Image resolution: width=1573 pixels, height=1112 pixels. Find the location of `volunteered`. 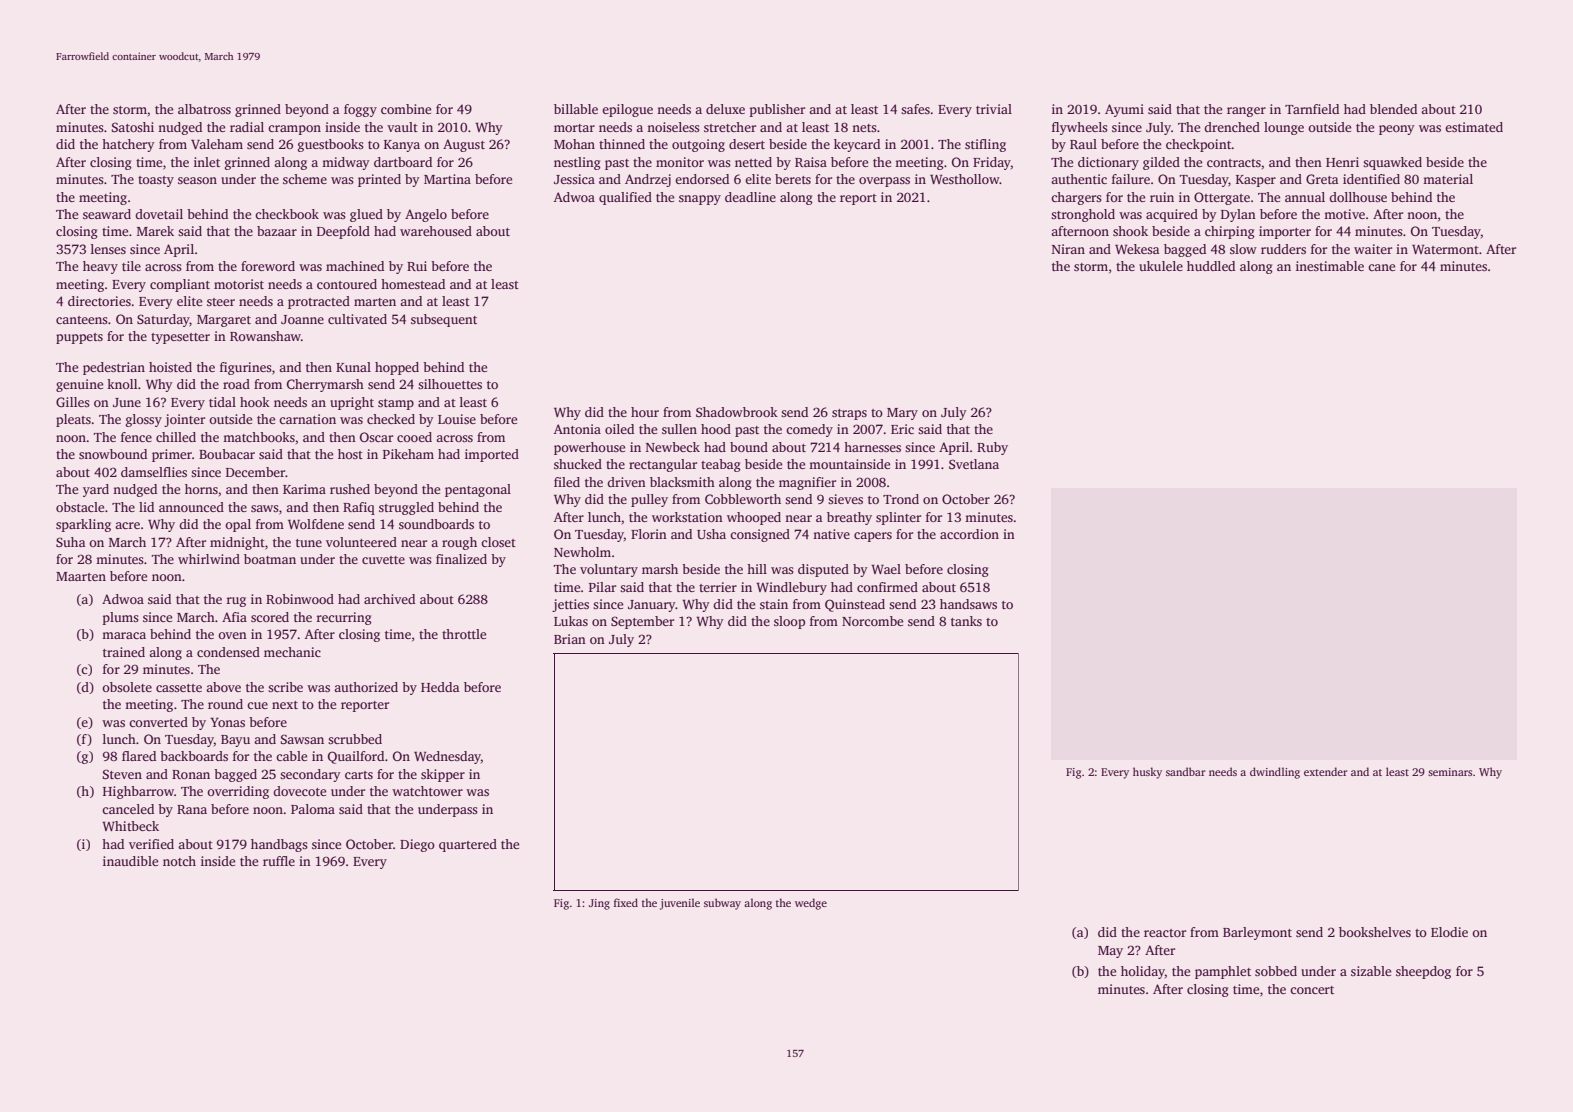

volunteered is located at coordinates (361, 542).
